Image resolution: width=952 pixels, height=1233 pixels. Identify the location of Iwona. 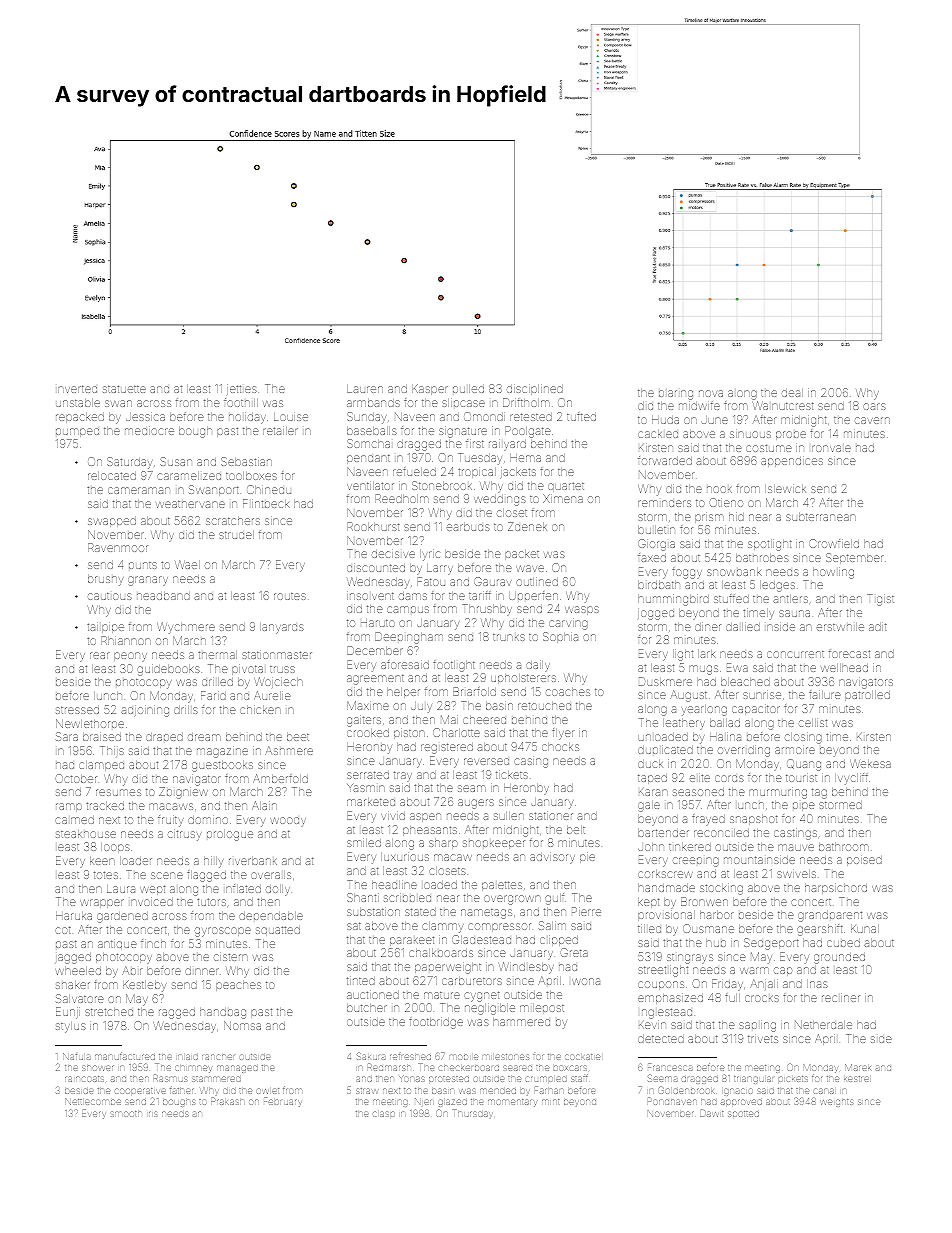
(586, 981).
